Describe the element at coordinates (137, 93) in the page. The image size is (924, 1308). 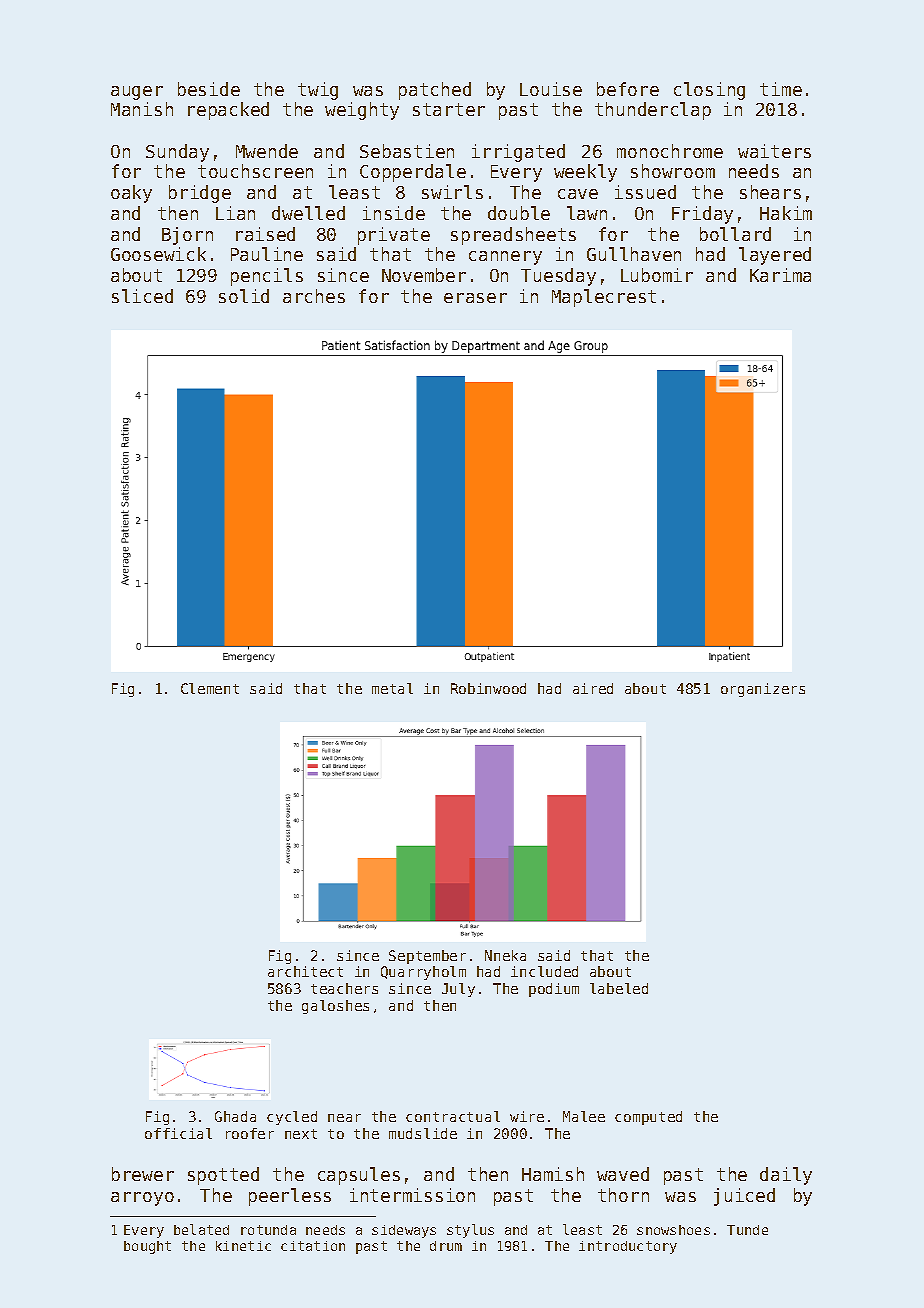
I see `auger` at that location.
